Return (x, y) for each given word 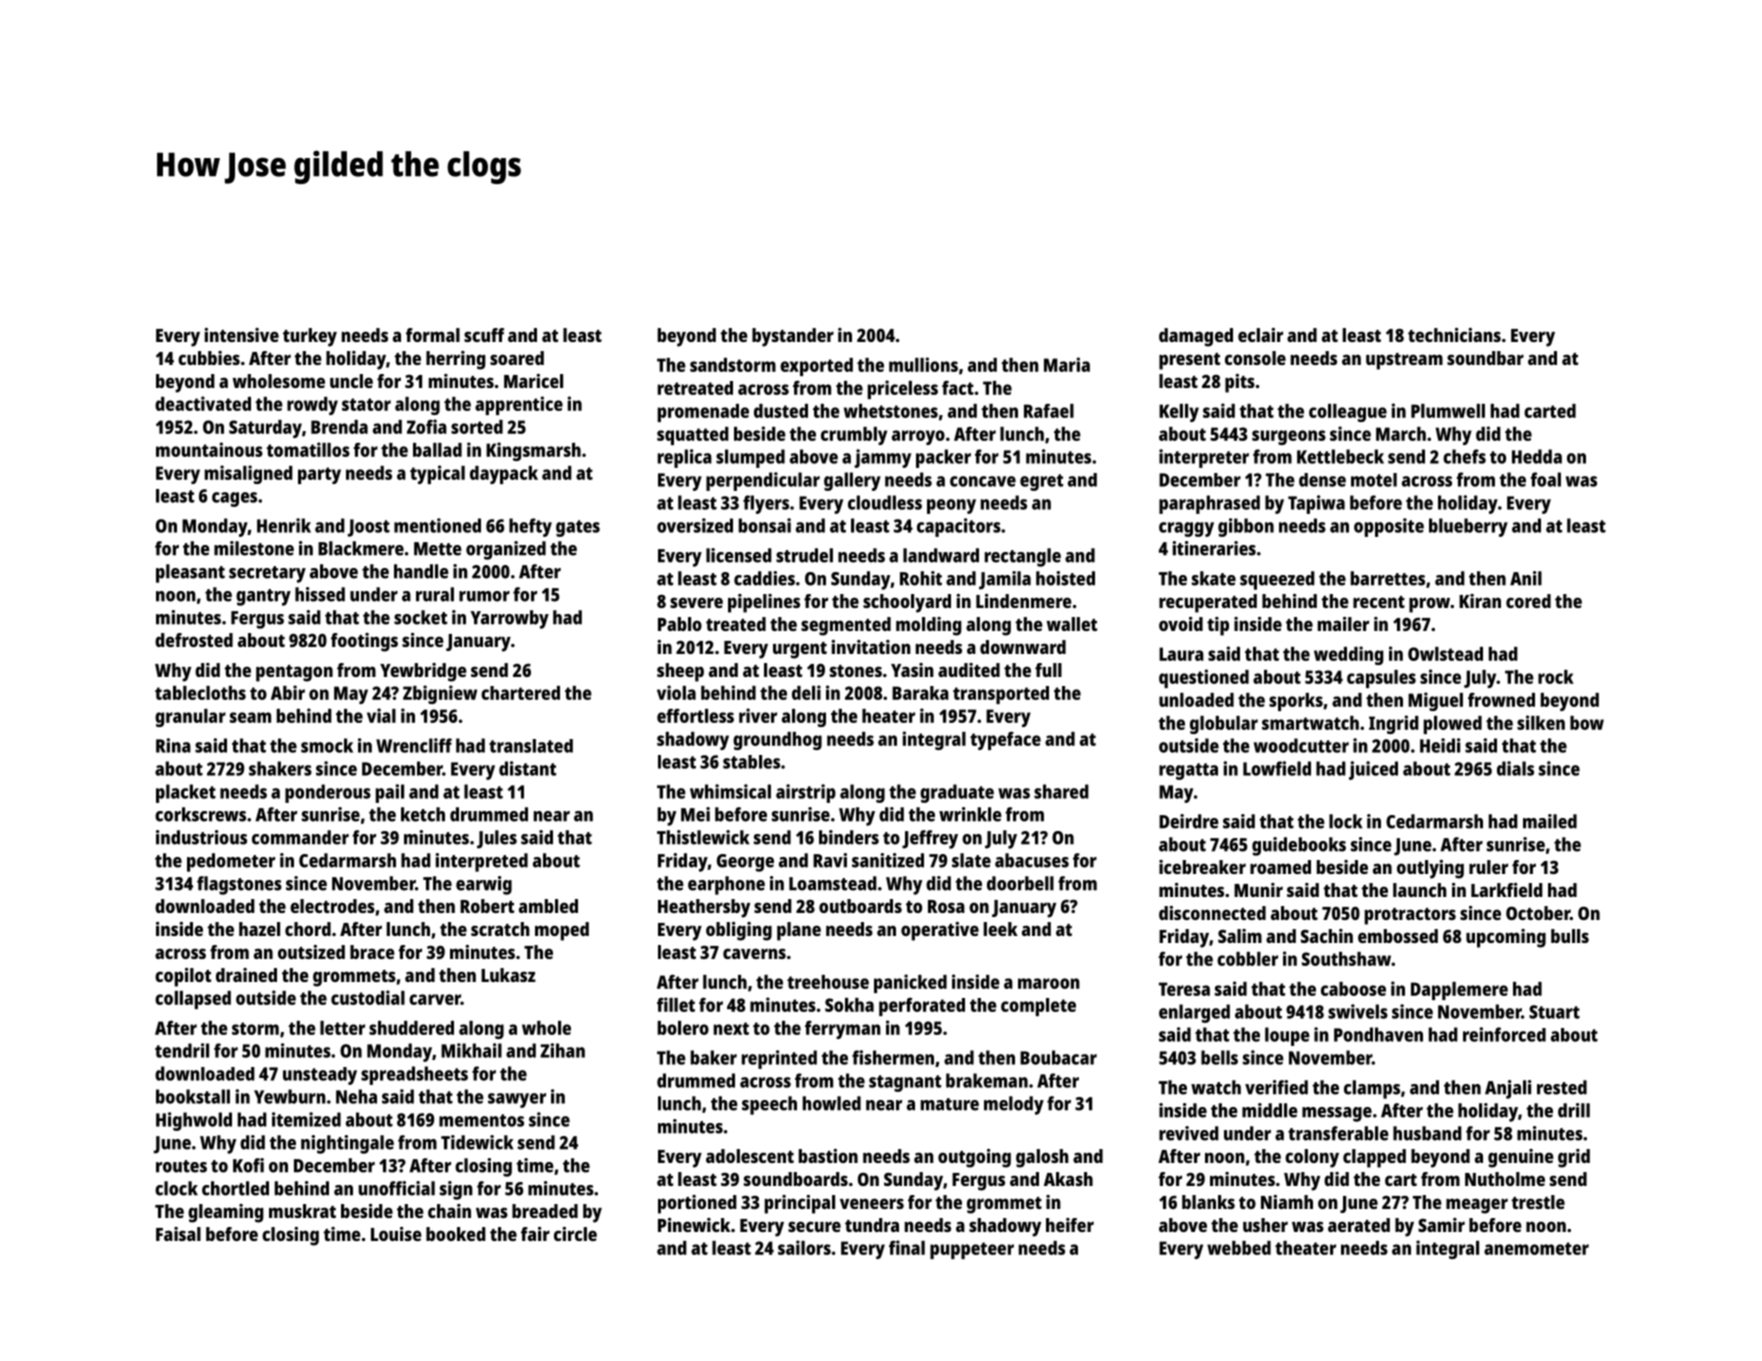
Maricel (533, 381)
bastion (828, 1156)
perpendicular (763, 481)
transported (1001, 695)
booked (456, 1234)
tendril (182, 1050)
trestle (1538, 1202)
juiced (1373, 770)
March (1401, 434)
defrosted (194, 640)
